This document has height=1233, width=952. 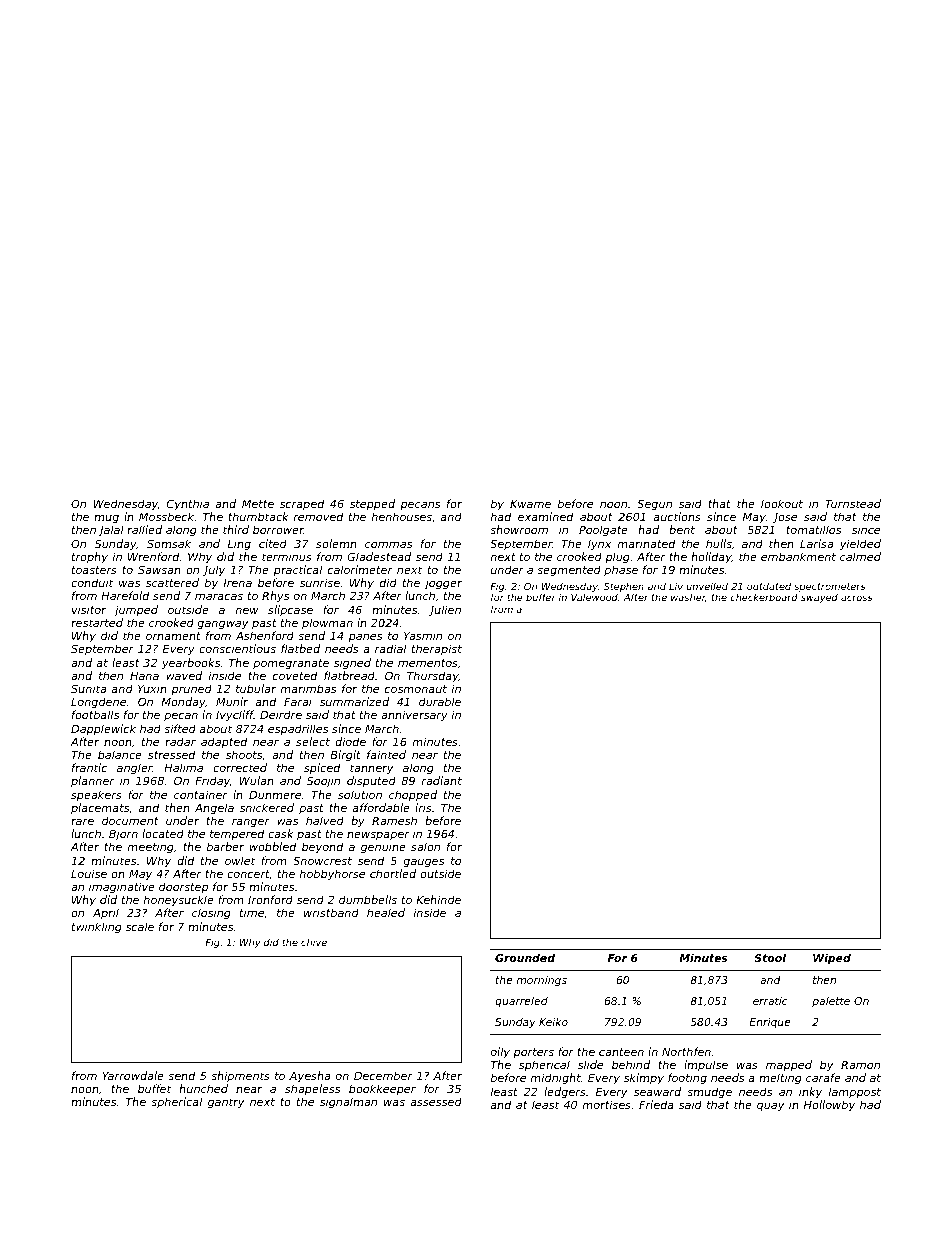 What do you see at coordinates (860, 556) in the document?
I see `calmed` at bounding box center [860, 556].
